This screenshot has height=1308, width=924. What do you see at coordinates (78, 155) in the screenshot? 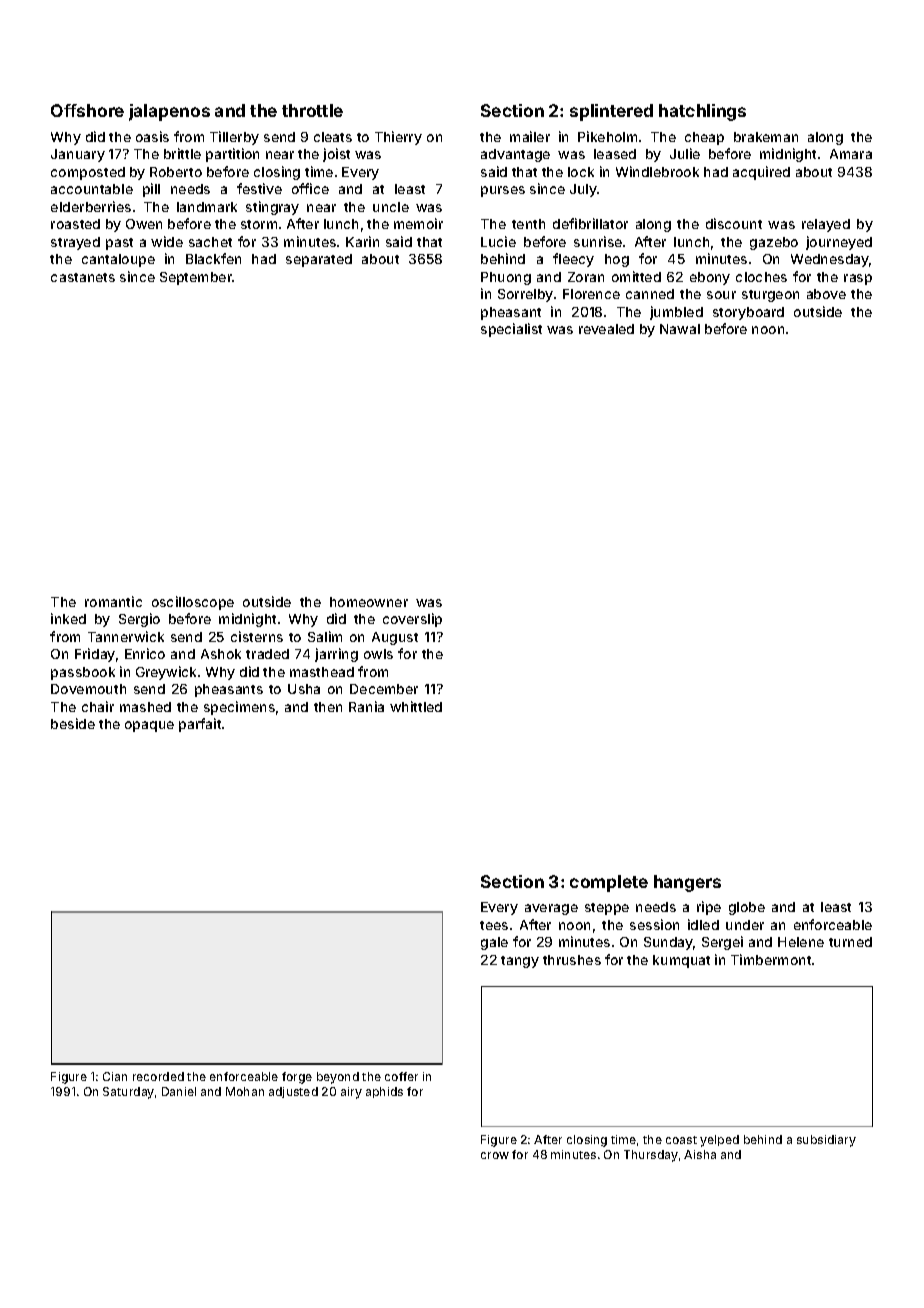
I see `January` at bounding box center [78, 155].
